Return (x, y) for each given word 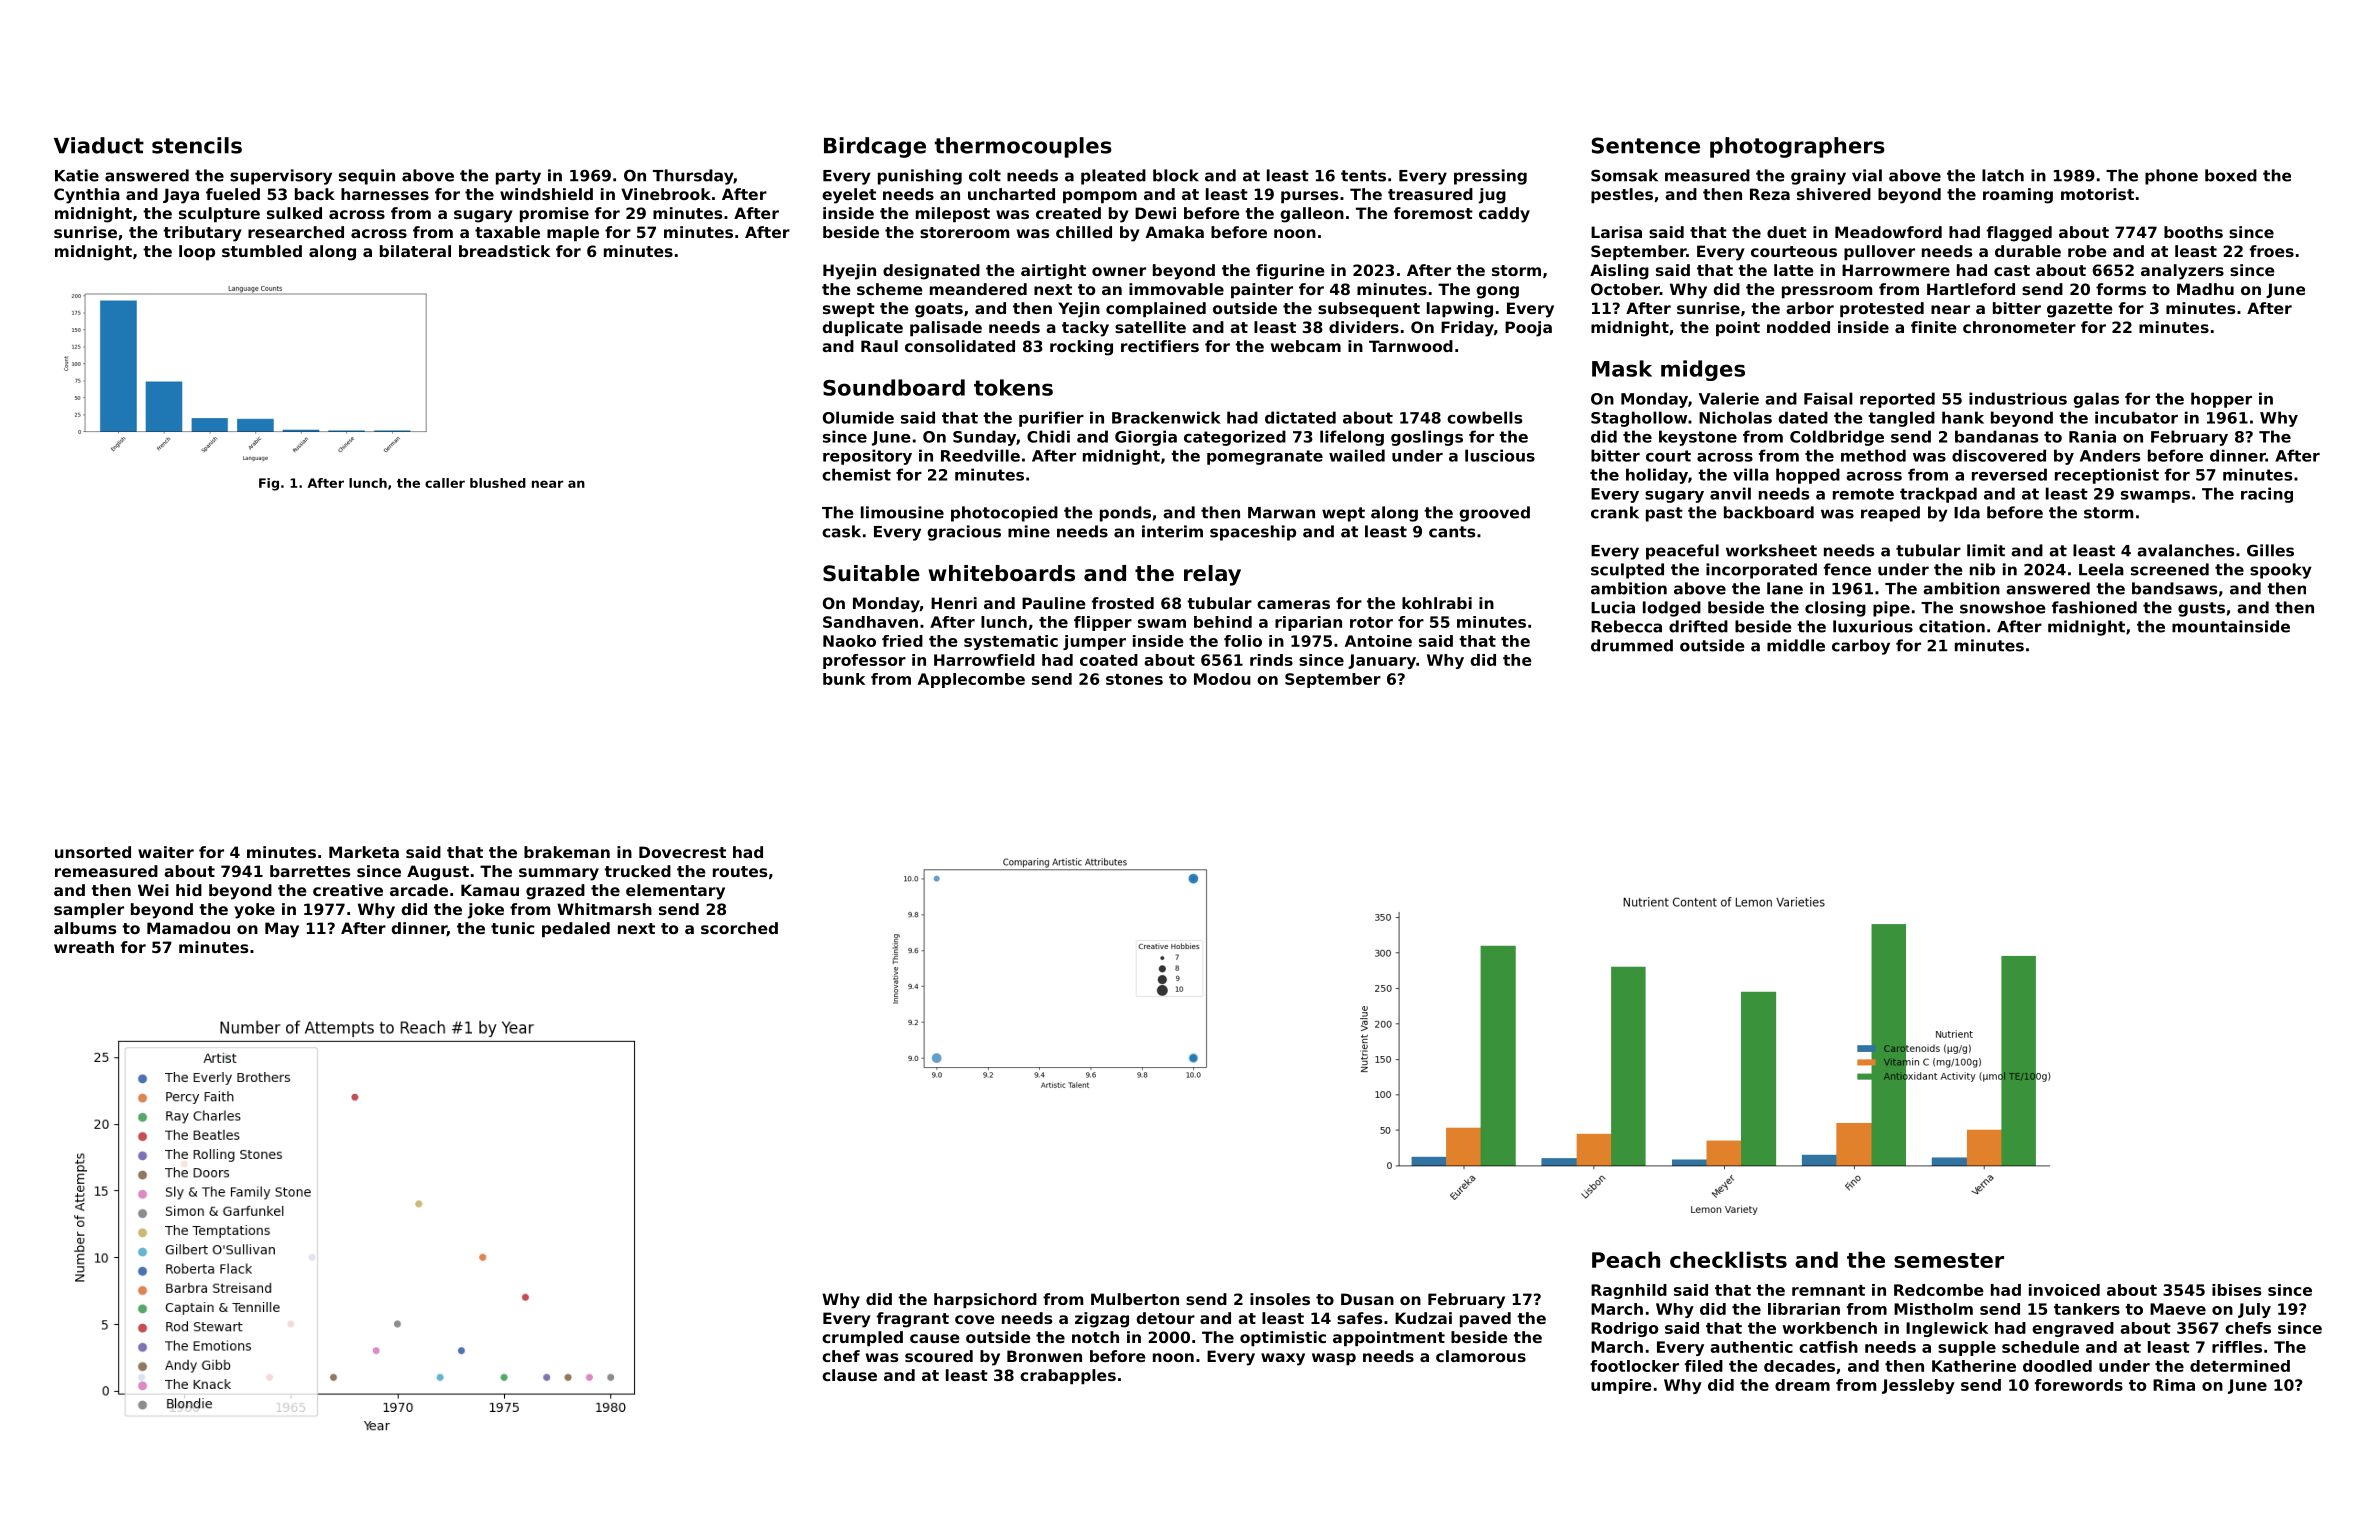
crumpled (862, 1338)
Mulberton (1135, 1299)
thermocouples (1023, 147)
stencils (197, 145)
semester (1949, 1260)
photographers (1797, 147)
